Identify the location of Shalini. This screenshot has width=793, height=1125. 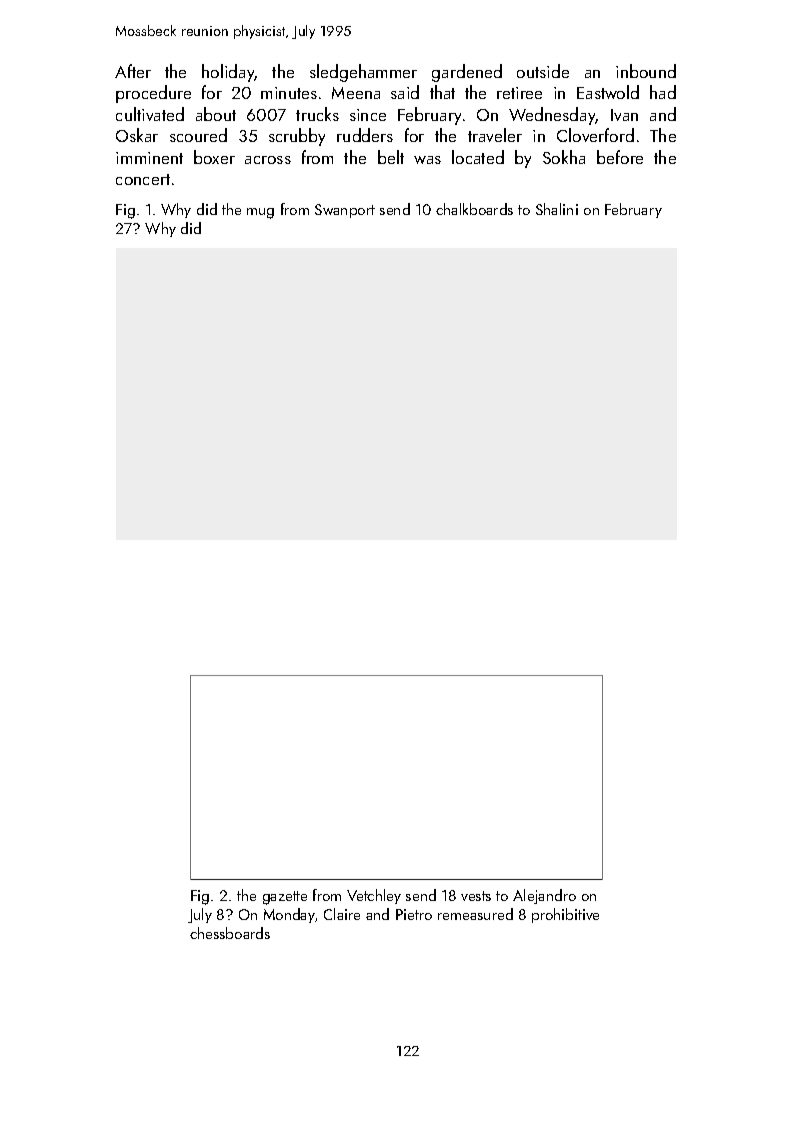
(557, 209).
